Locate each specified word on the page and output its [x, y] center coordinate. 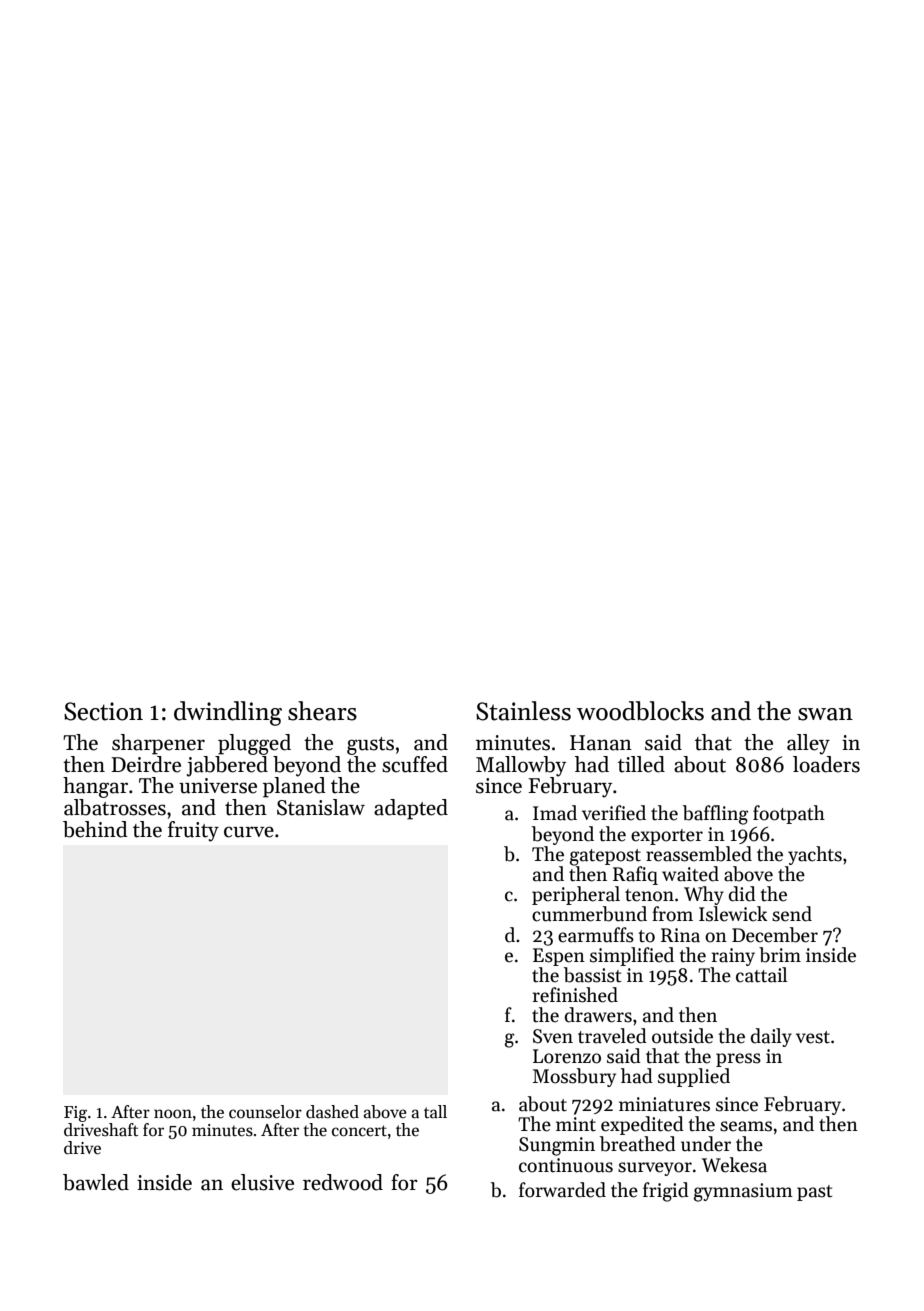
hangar [95, 787]
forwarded [562, 1190]
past [814, 1193]
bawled [96, 1182]
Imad [555, 813]
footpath [789, 814]
